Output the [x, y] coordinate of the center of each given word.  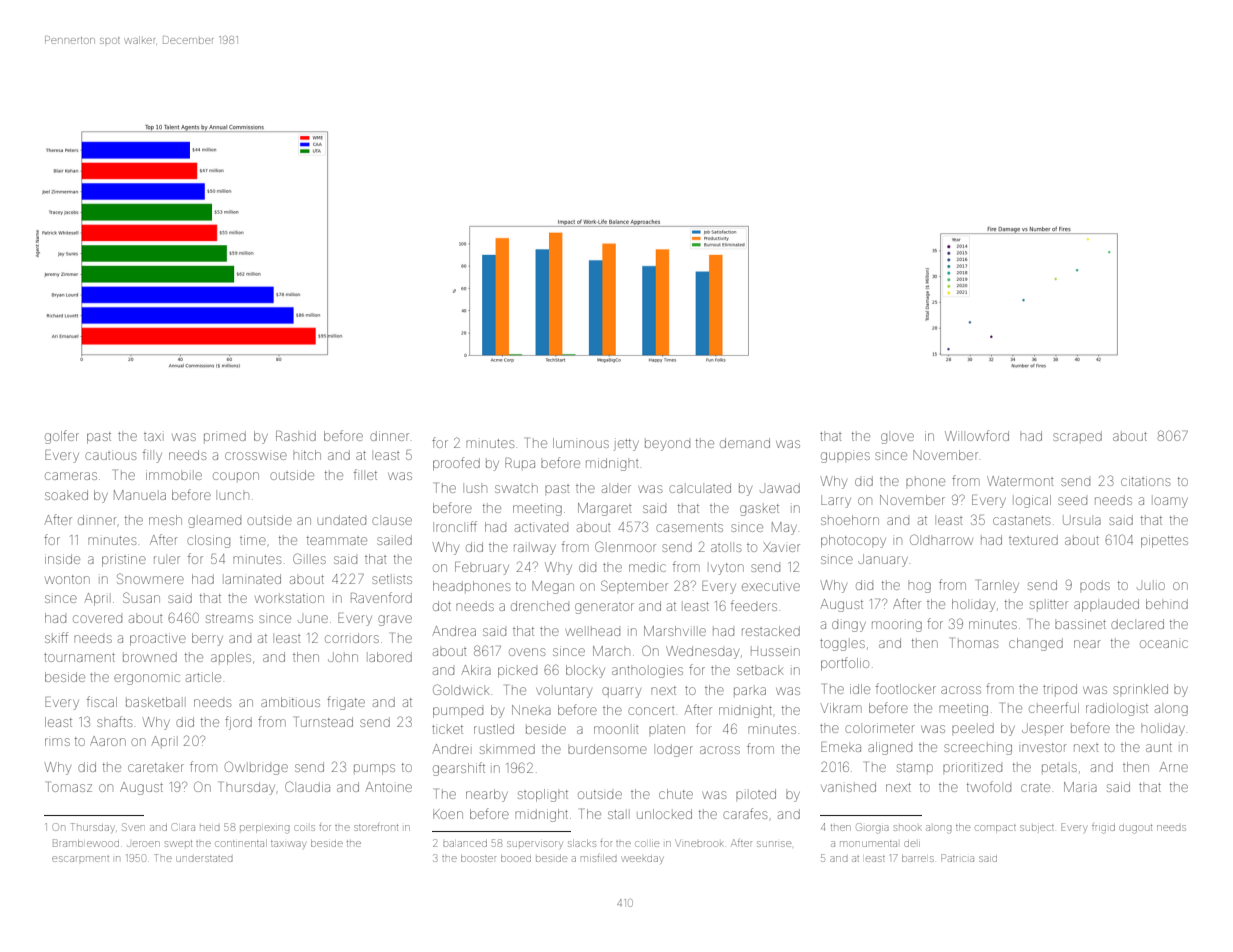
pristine [124, 560]
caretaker [156, 767]
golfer [62, 437]
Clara [184, 827]
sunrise [774, 844]
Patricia [957, 858]
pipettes [1164, 541]
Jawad [780, 488]
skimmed [507, 749]
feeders [754, 605]
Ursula [1082, 521]
